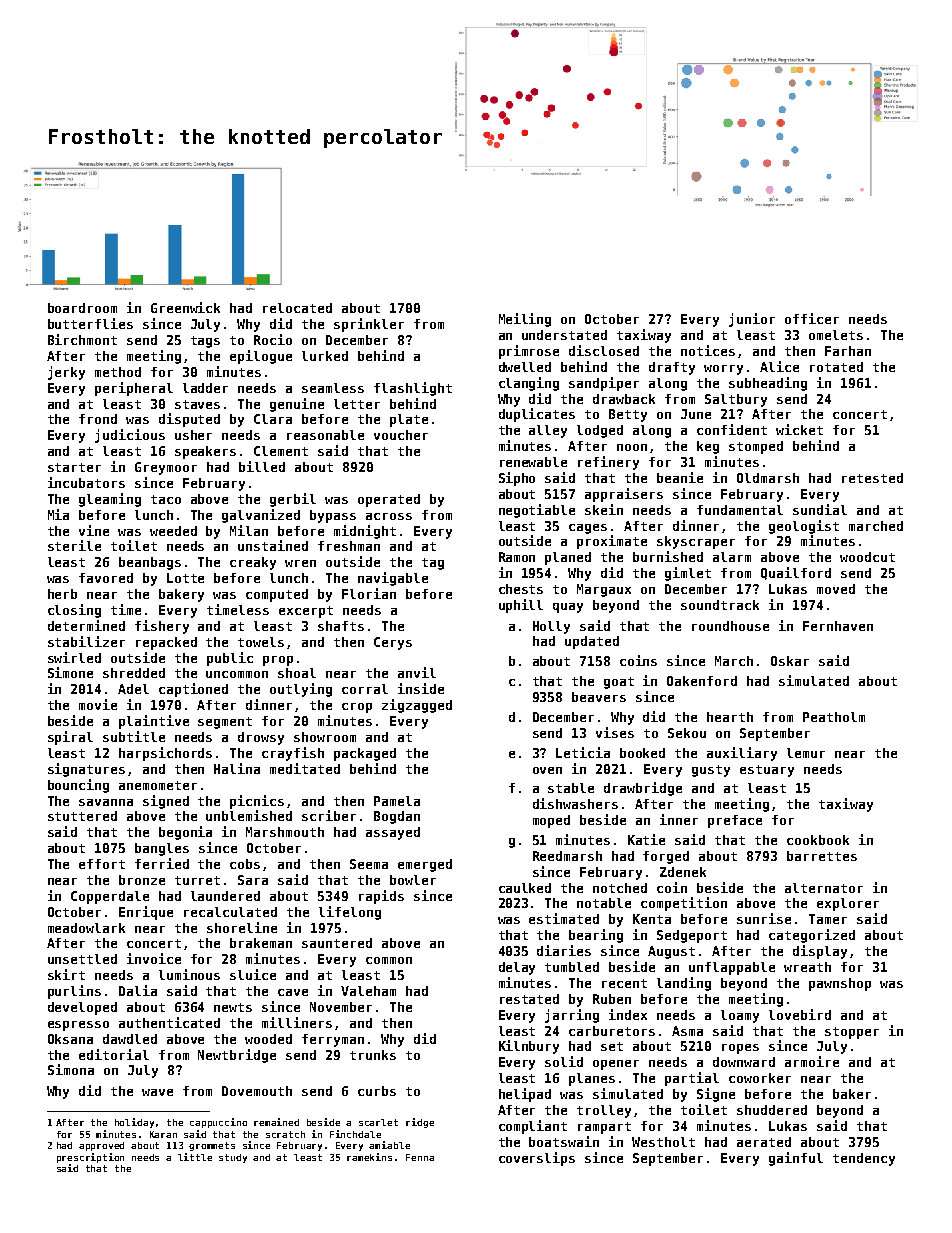 The width and height of the screenshot is (952, 1233). I want to click on explorer, so click(848, 904).
